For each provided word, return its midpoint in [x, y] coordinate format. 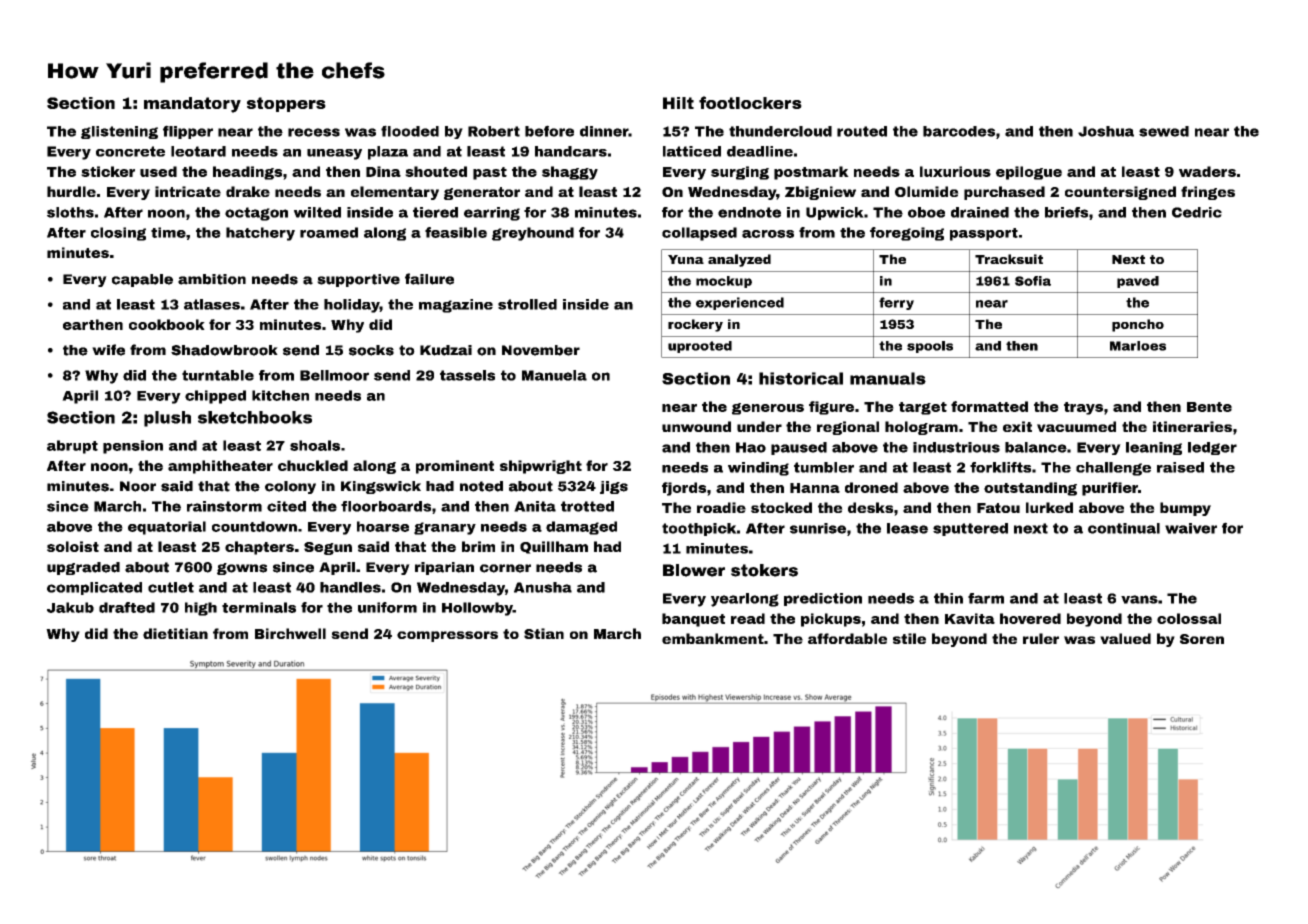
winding [758, 469]
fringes [1208, 193]
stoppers [286, 104]
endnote [749, 212]
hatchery [260, 234]
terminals [259, 607]
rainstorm [224, 506]
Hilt [678, 103]
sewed [1164, 131]
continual [1124, 528]
